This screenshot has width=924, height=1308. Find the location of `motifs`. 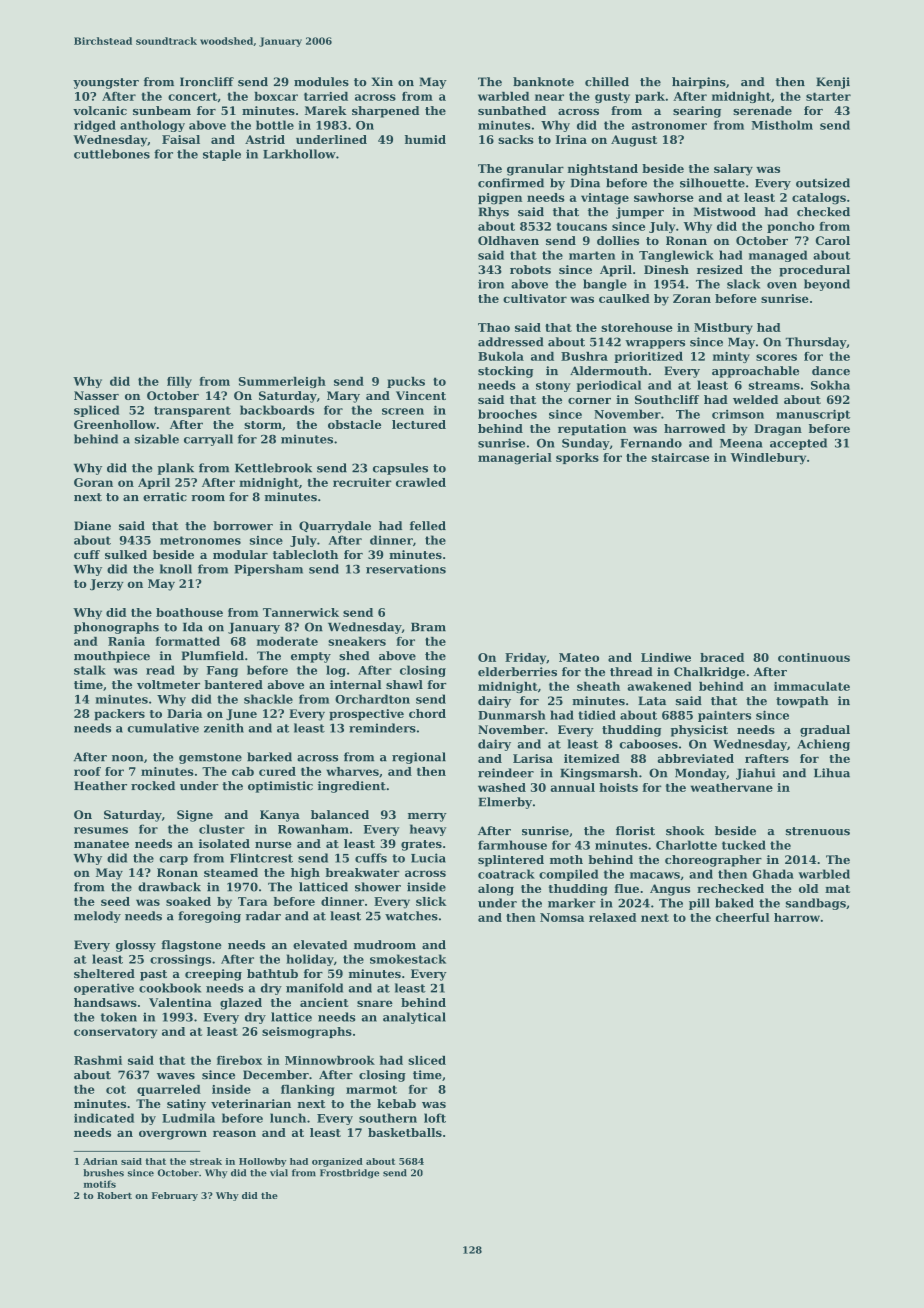

motifs is located at coordinates (100, 1184).
